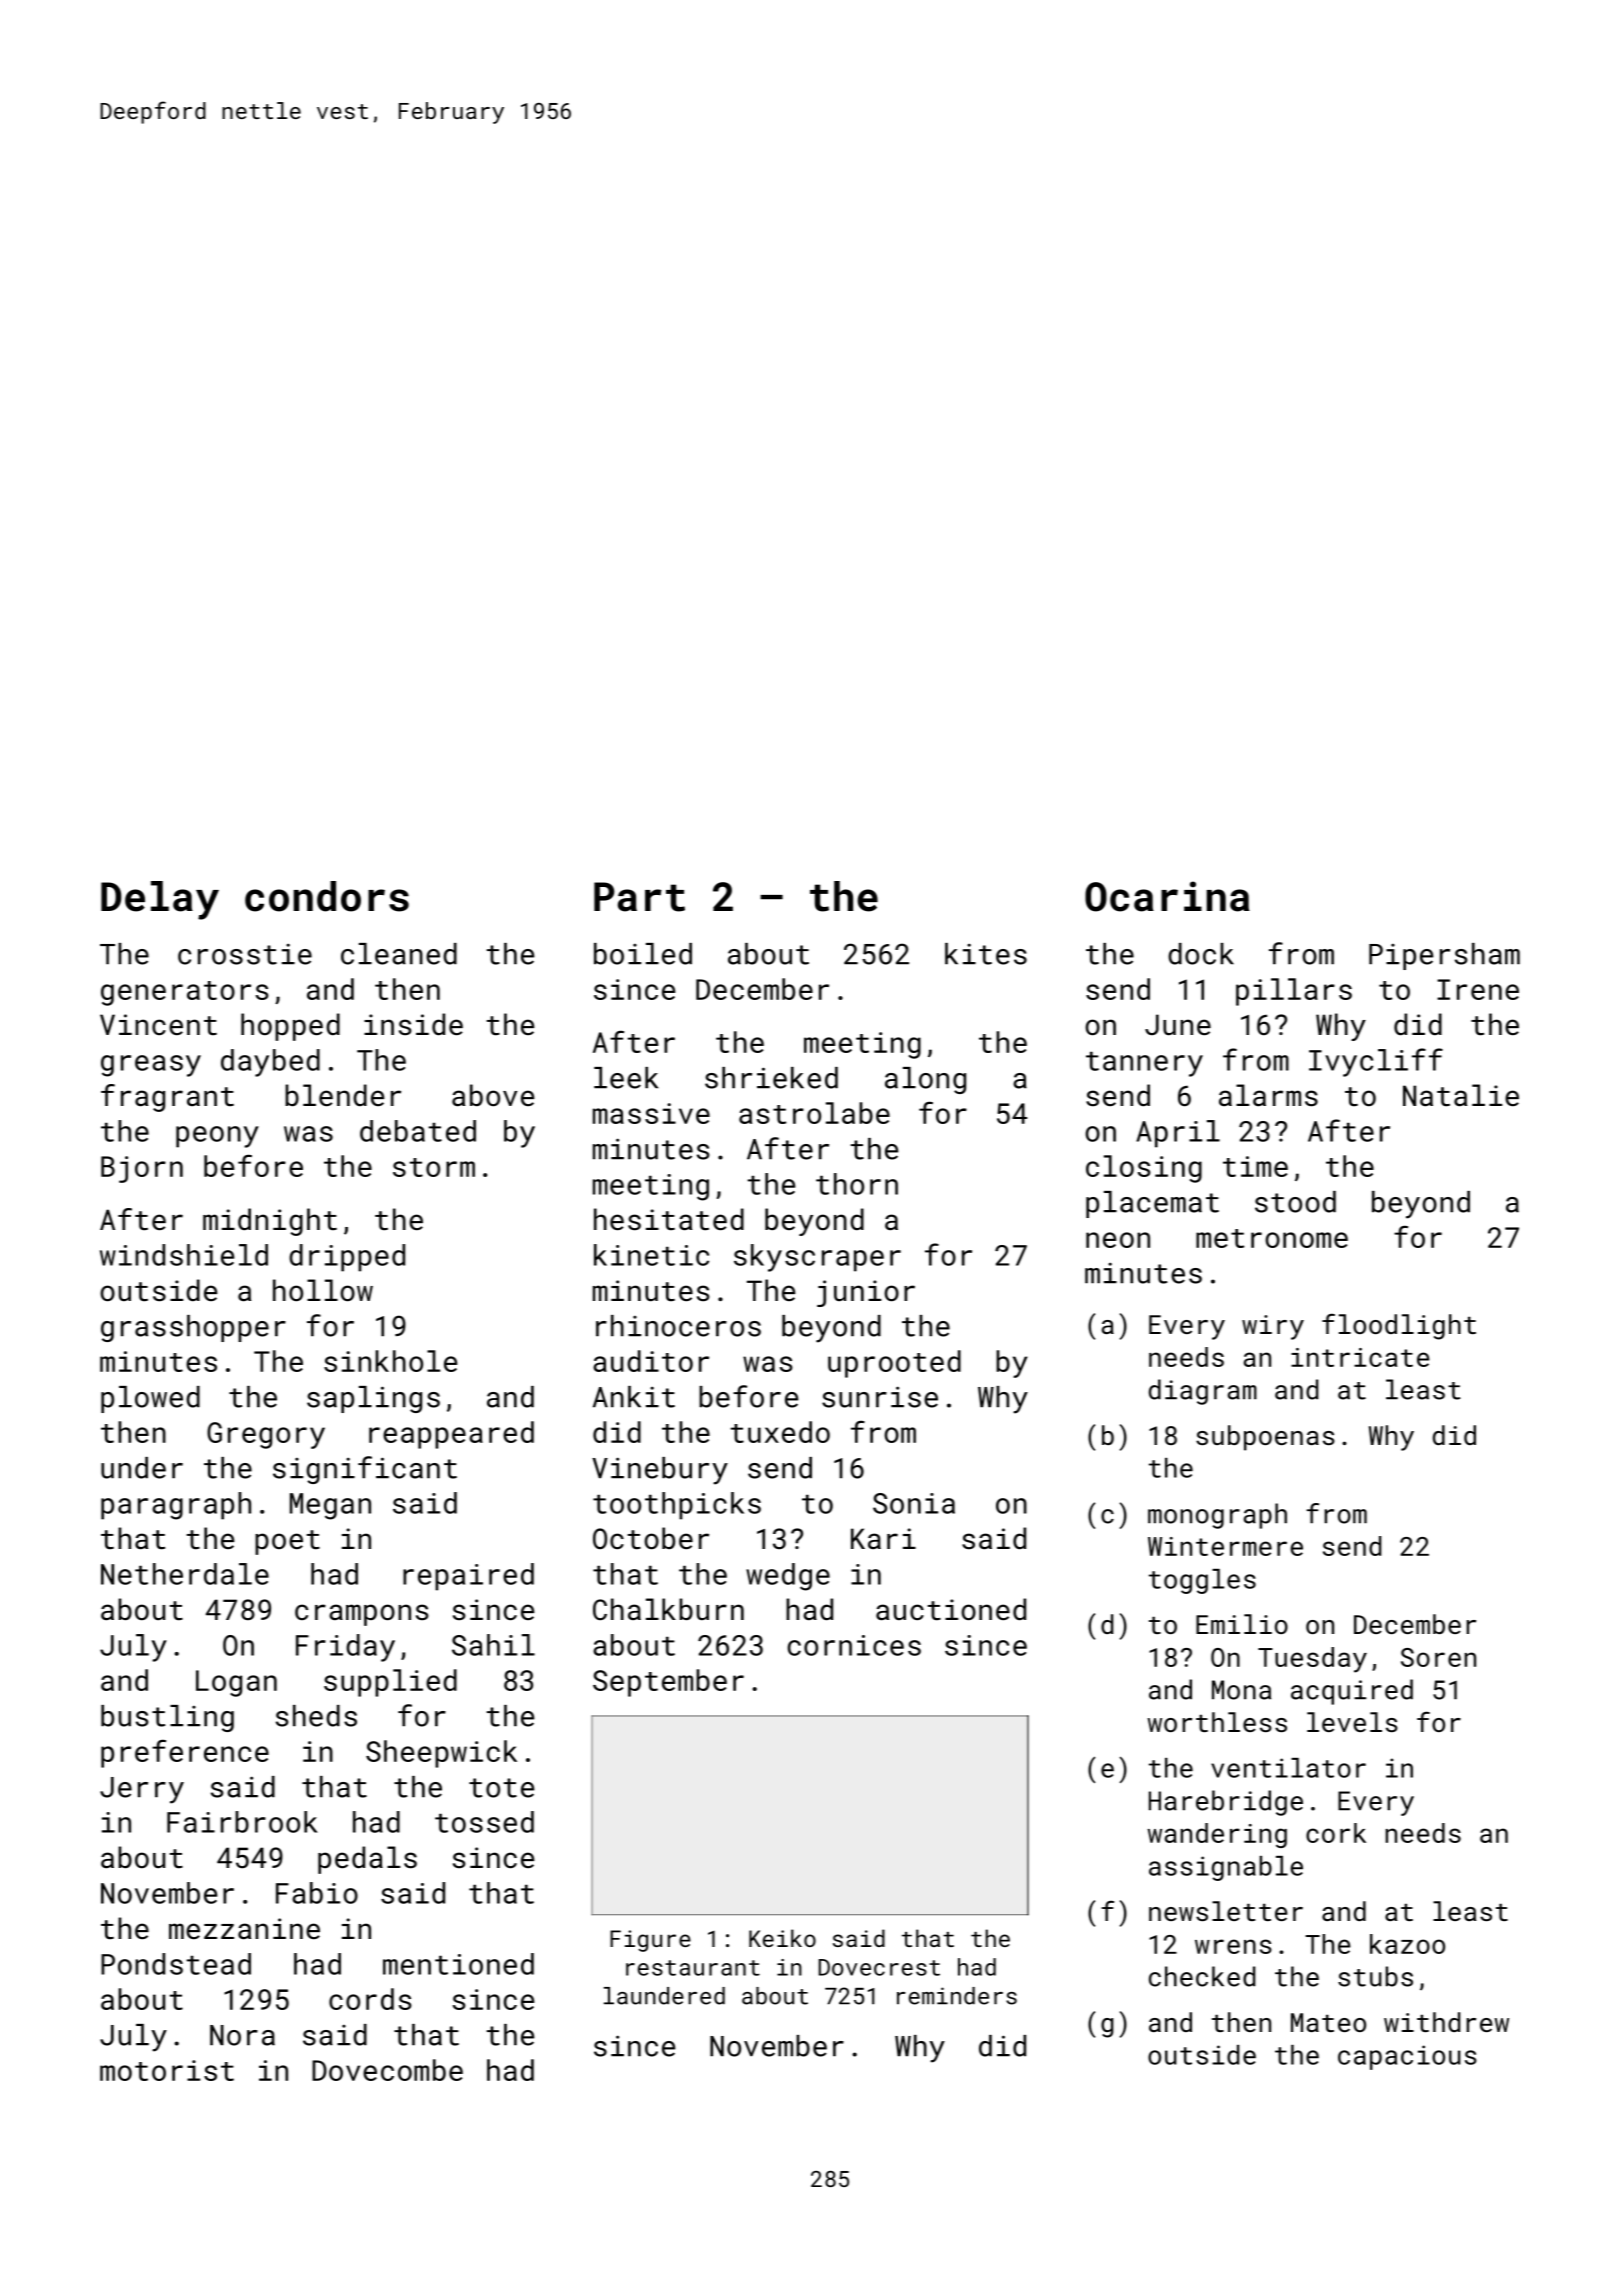  I want to click on Soren, so click(1438, 1657).
